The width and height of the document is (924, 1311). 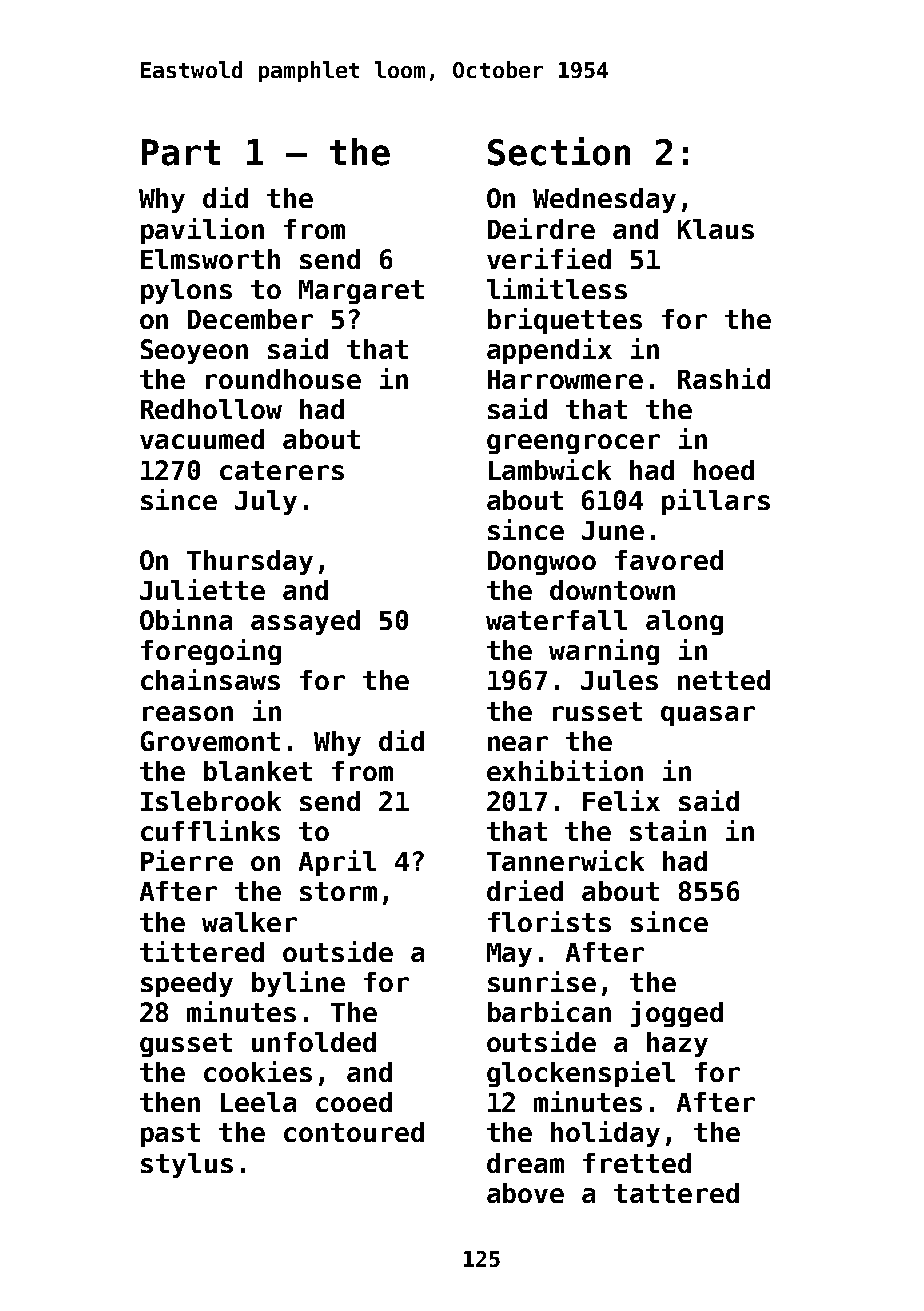 I want to click on Deirdre, so click(x=541, y=228).
